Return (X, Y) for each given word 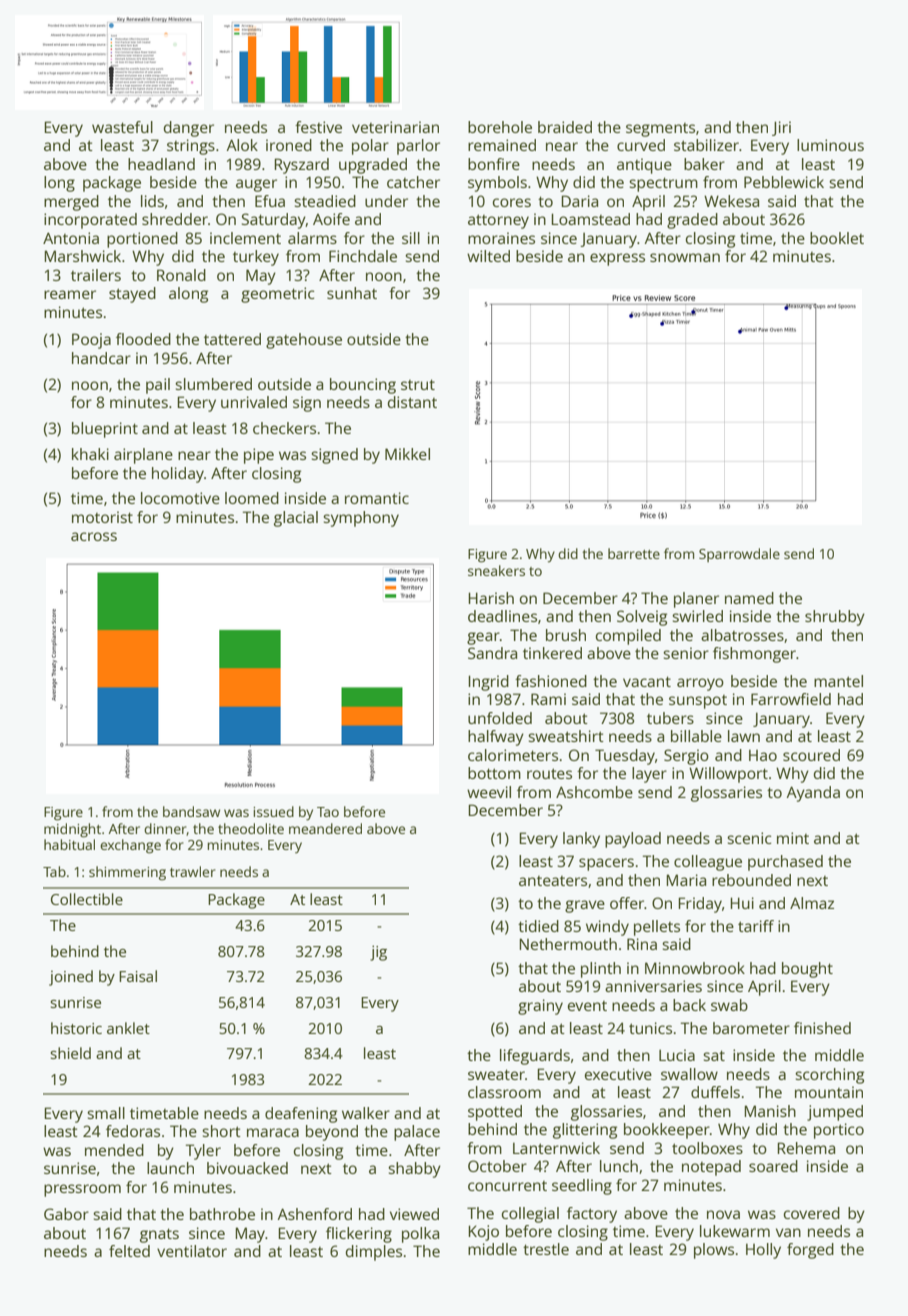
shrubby (835, 618)
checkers (284, 428)
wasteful (122, 127)
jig (378, 953)
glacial (296, 519)
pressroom (82, 1190)
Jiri (781, 128)
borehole (500, 127)
